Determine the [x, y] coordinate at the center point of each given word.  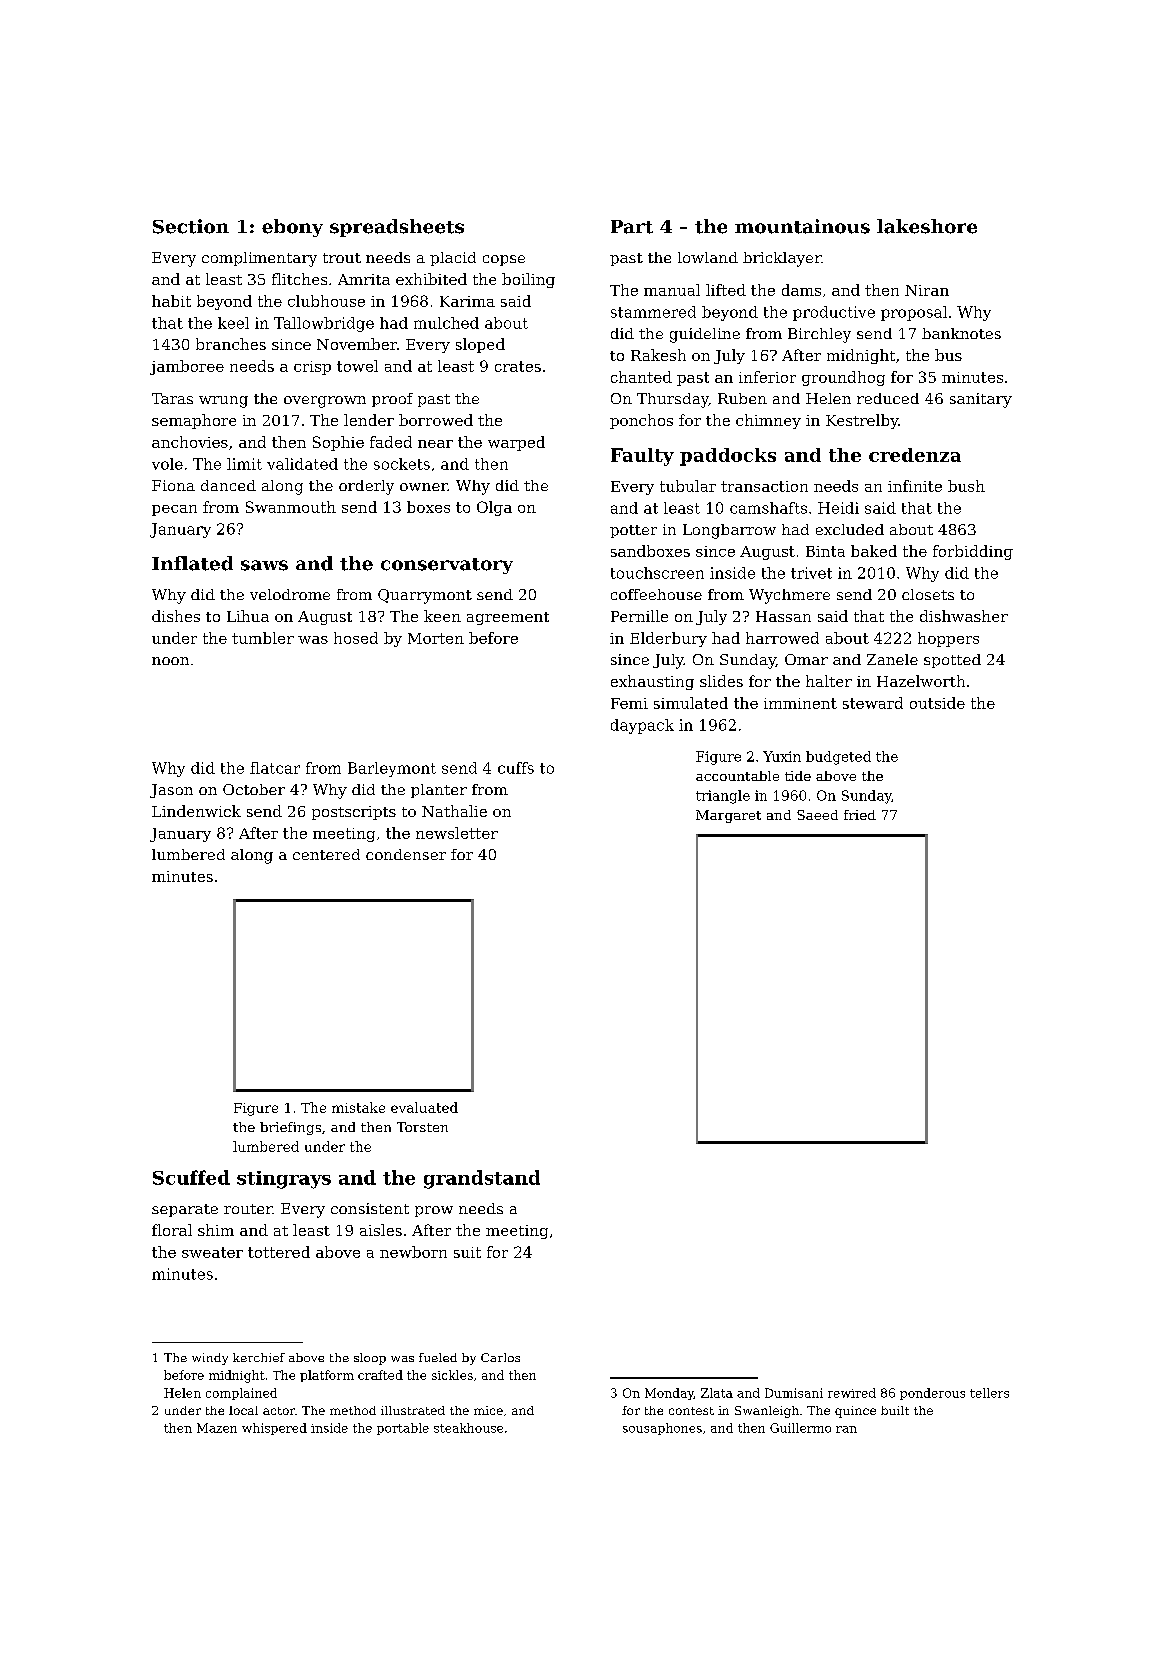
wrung [223, 402]
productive [834, 313]
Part [632, 227]
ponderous [932, 1394]
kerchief [259, 1357]
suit [467, 1252]
